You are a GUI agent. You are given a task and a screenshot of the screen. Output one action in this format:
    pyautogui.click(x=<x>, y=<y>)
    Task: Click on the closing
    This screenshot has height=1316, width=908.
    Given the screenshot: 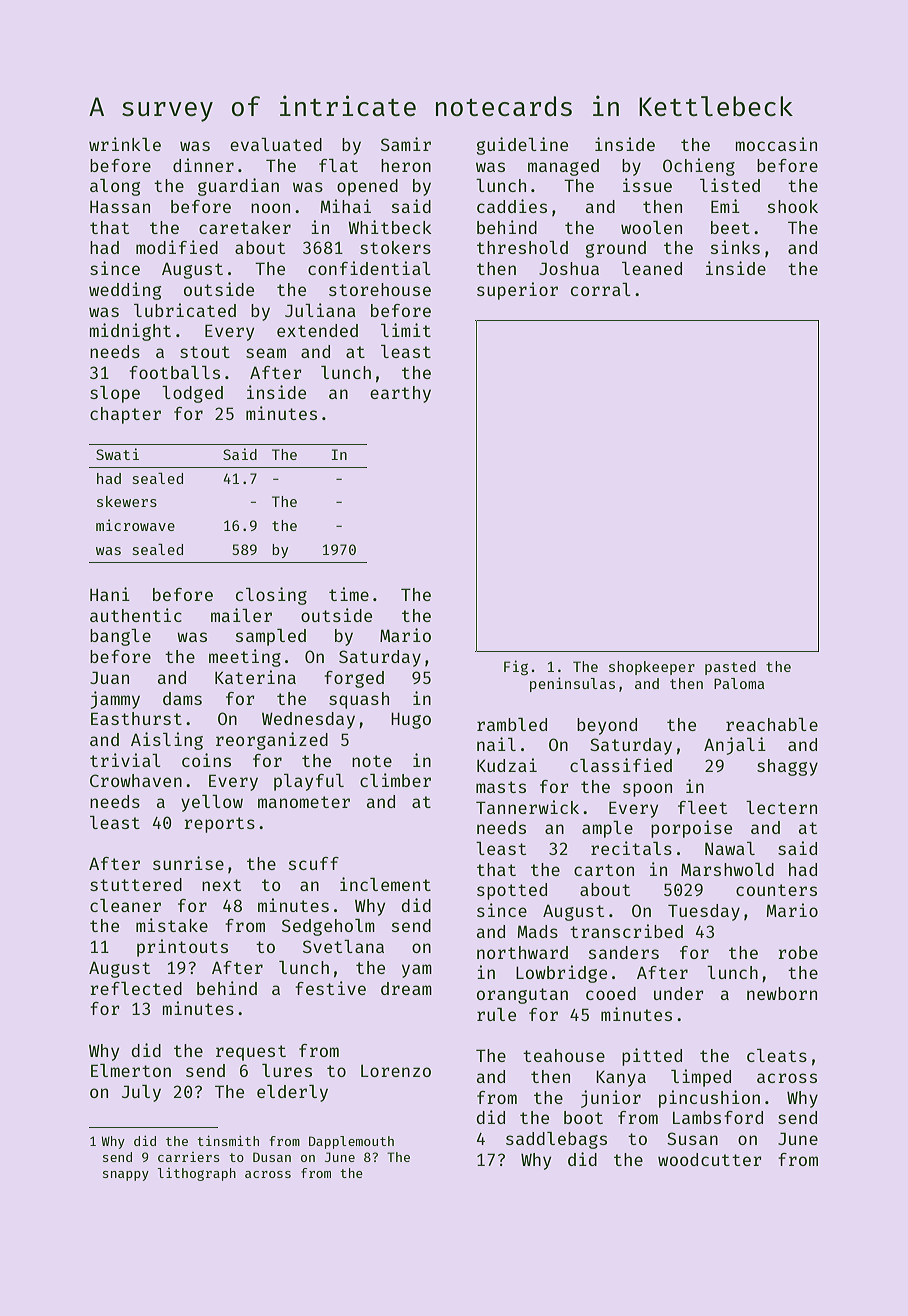 What is the action you would take?
    pyautogui.click(x=271, y=596)
